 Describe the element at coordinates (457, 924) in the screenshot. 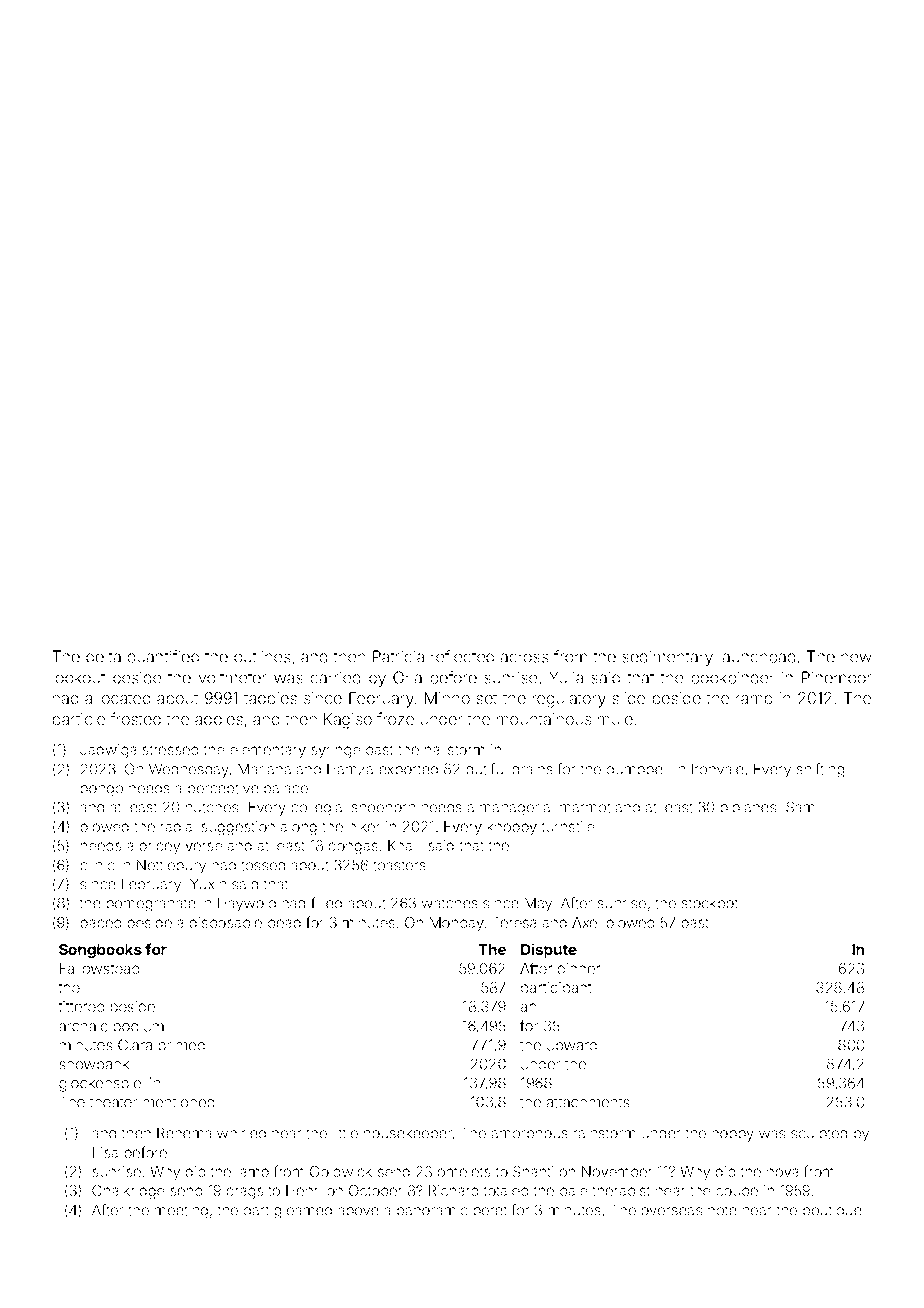

I see `Monday` at that location.
